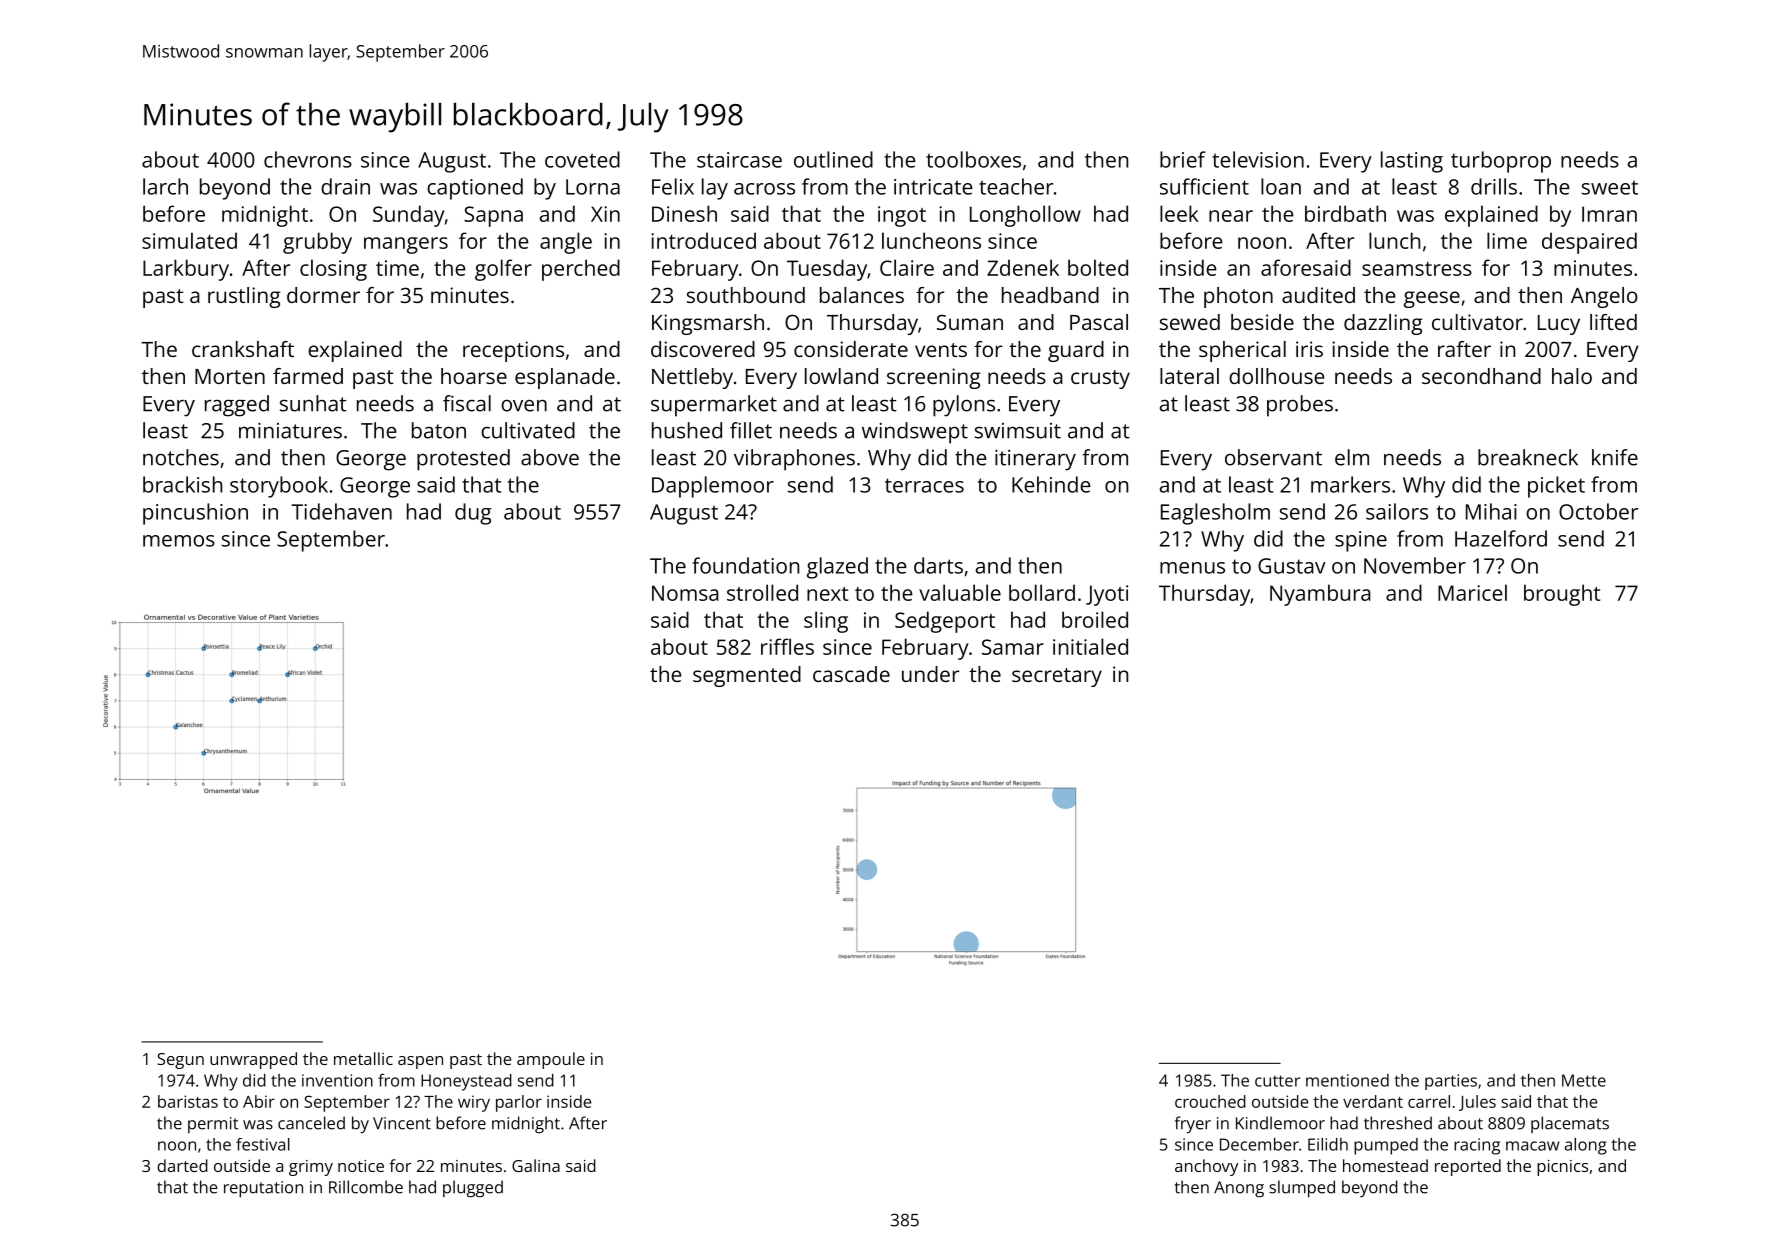 The height and width of the screenshot is (1259, 1780). Describe the element at coordinates (1258, 159) in the screenshot. I see `television` at that location.
